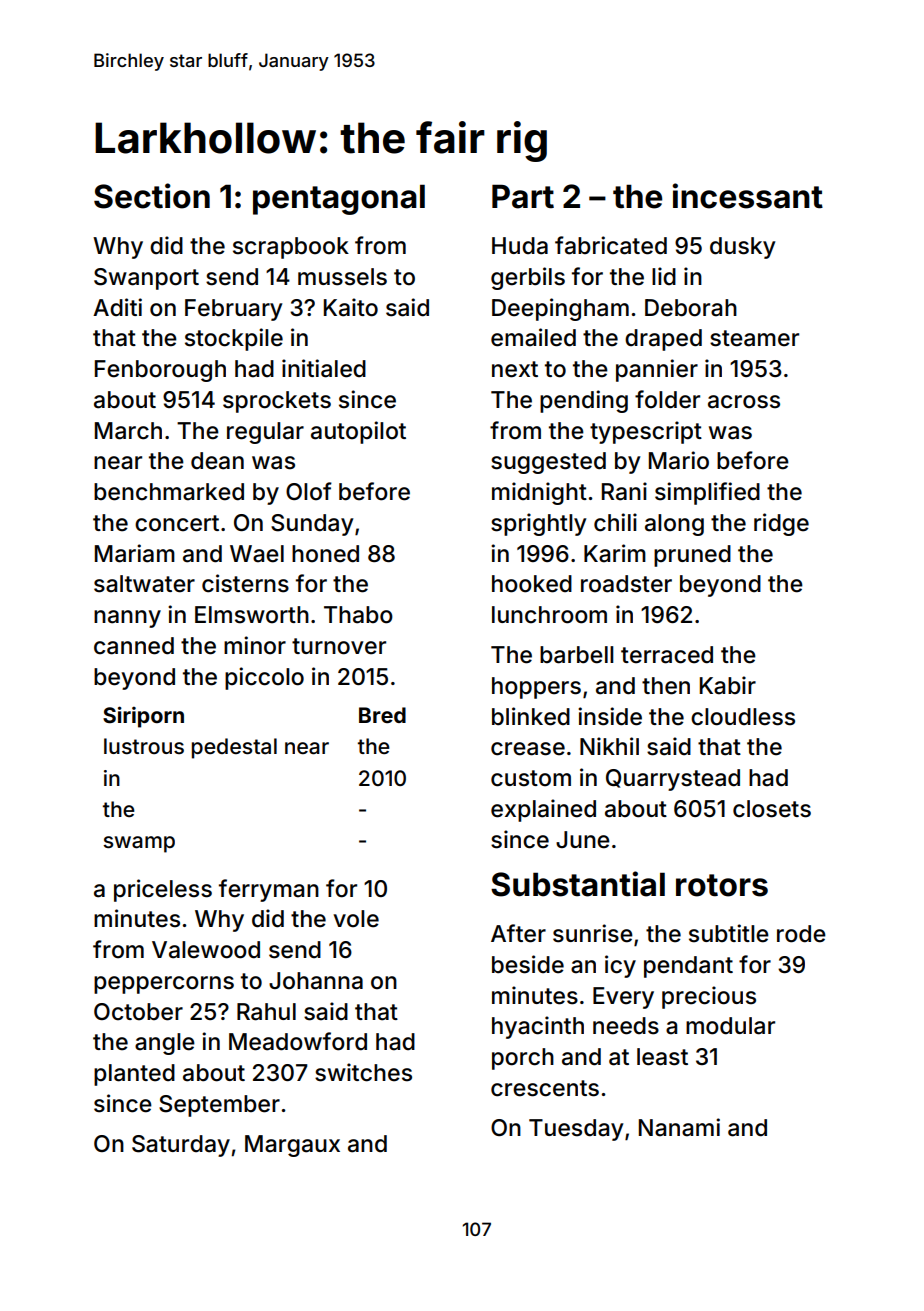 The width and height of the image is (924, 1311). I want to click on honed, so click(325, 554).
